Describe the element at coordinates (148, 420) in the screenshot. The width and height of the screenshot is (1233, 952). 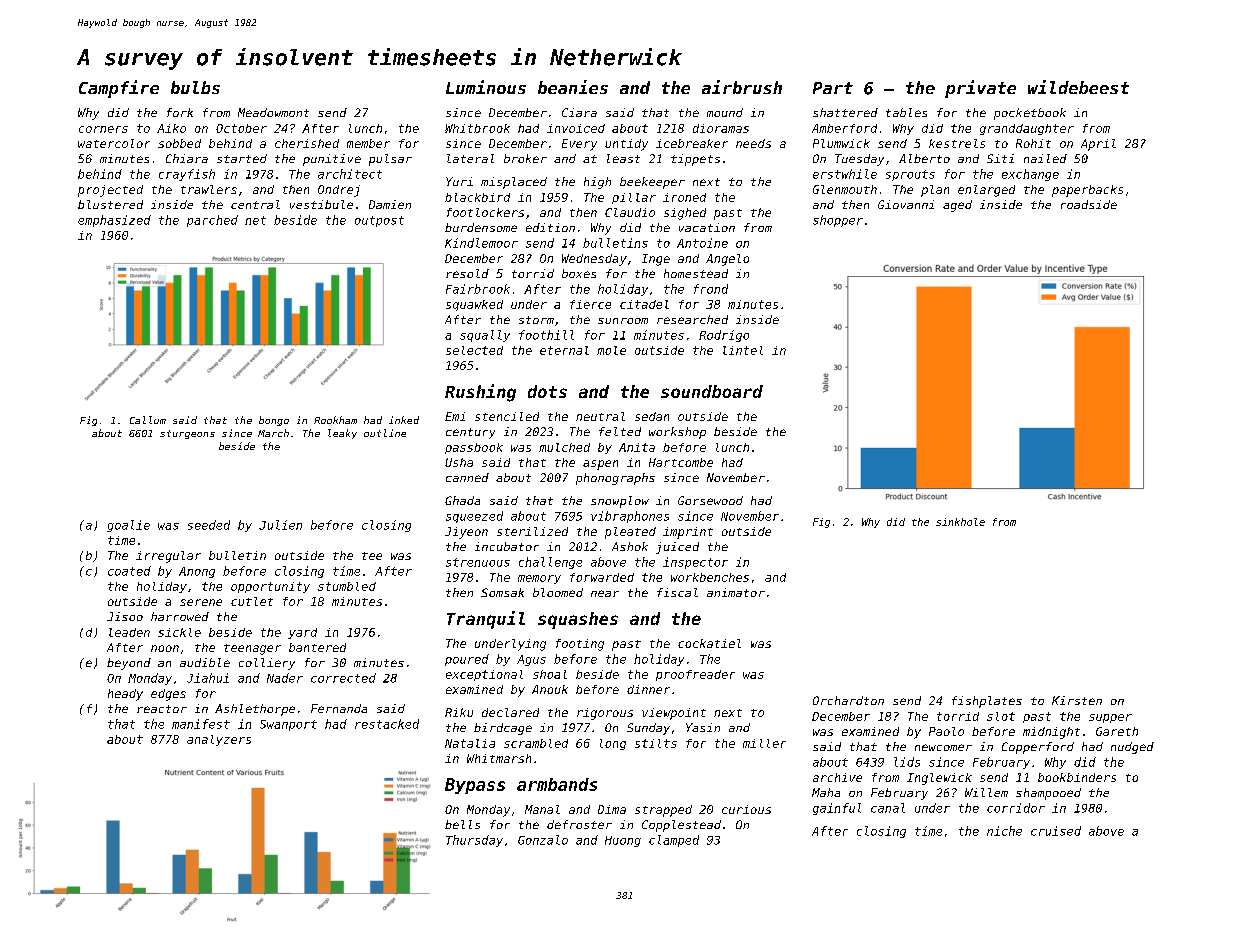
I see `Callum` at that location.
